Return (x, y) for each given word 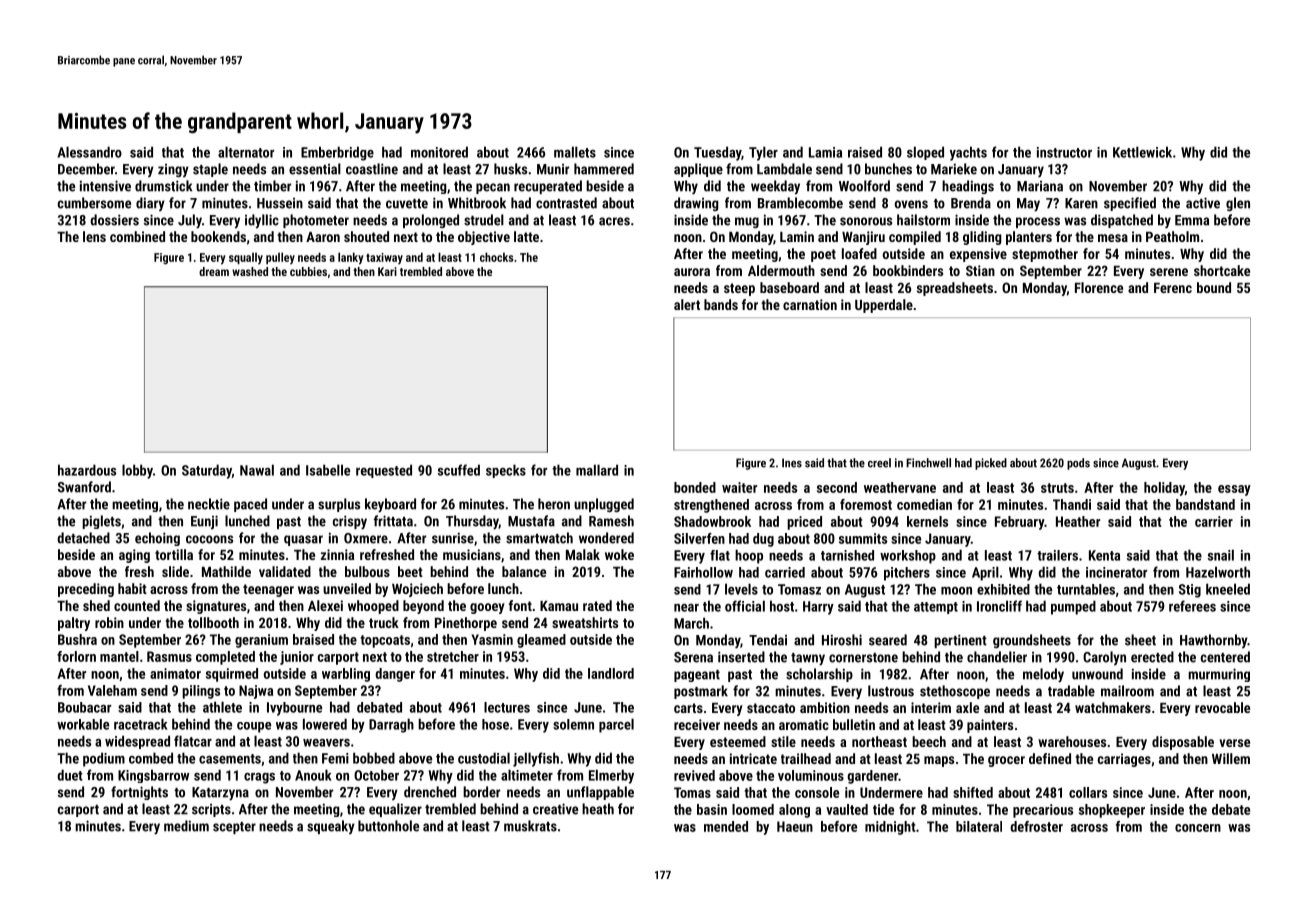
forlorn (76, 656)
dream (214, 271)
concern (1198, 828)
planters (1029, 238)
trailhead (806, 758)
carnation (810, 304)
